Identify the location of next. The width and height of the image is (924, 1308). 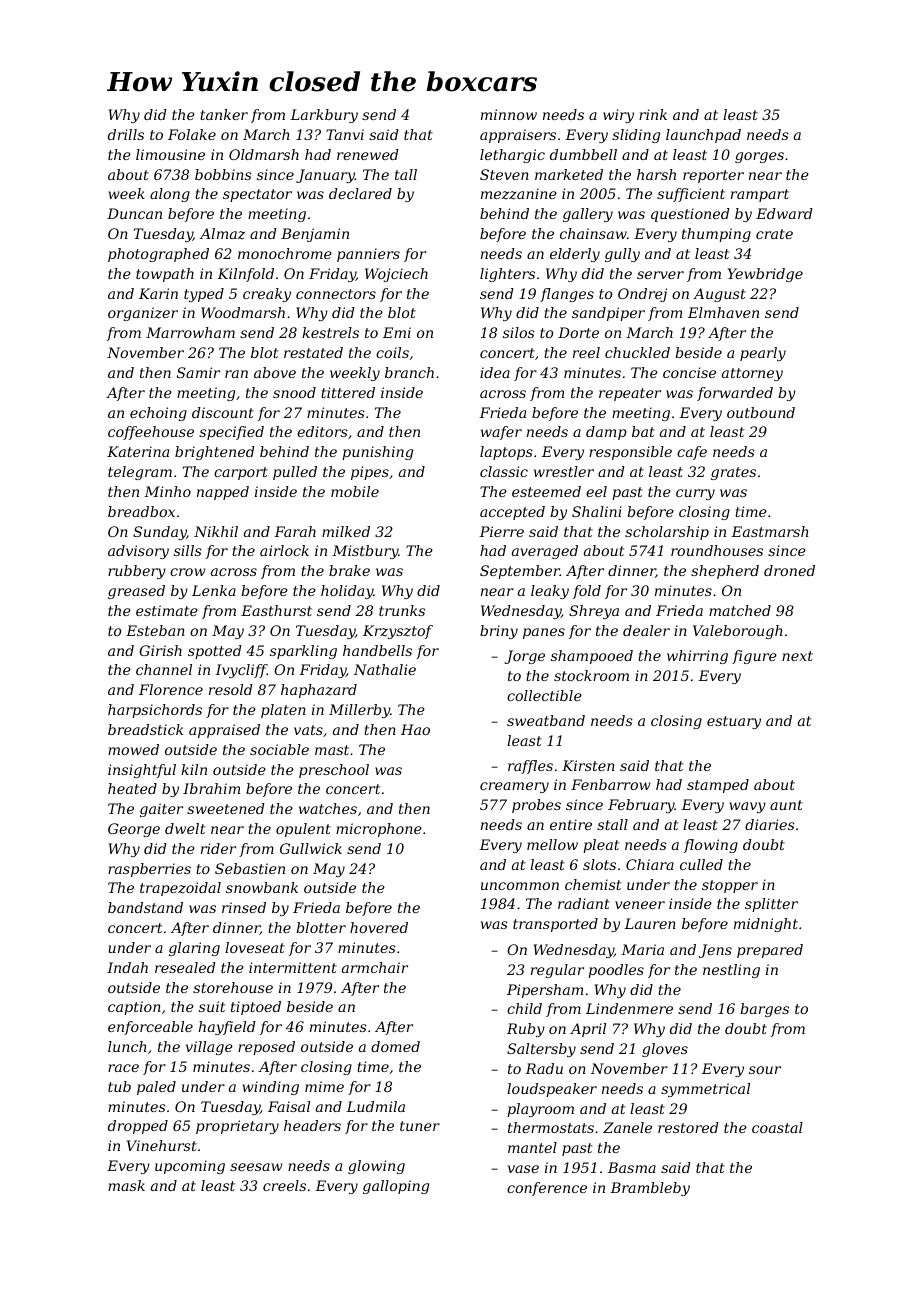
(797, 656).
